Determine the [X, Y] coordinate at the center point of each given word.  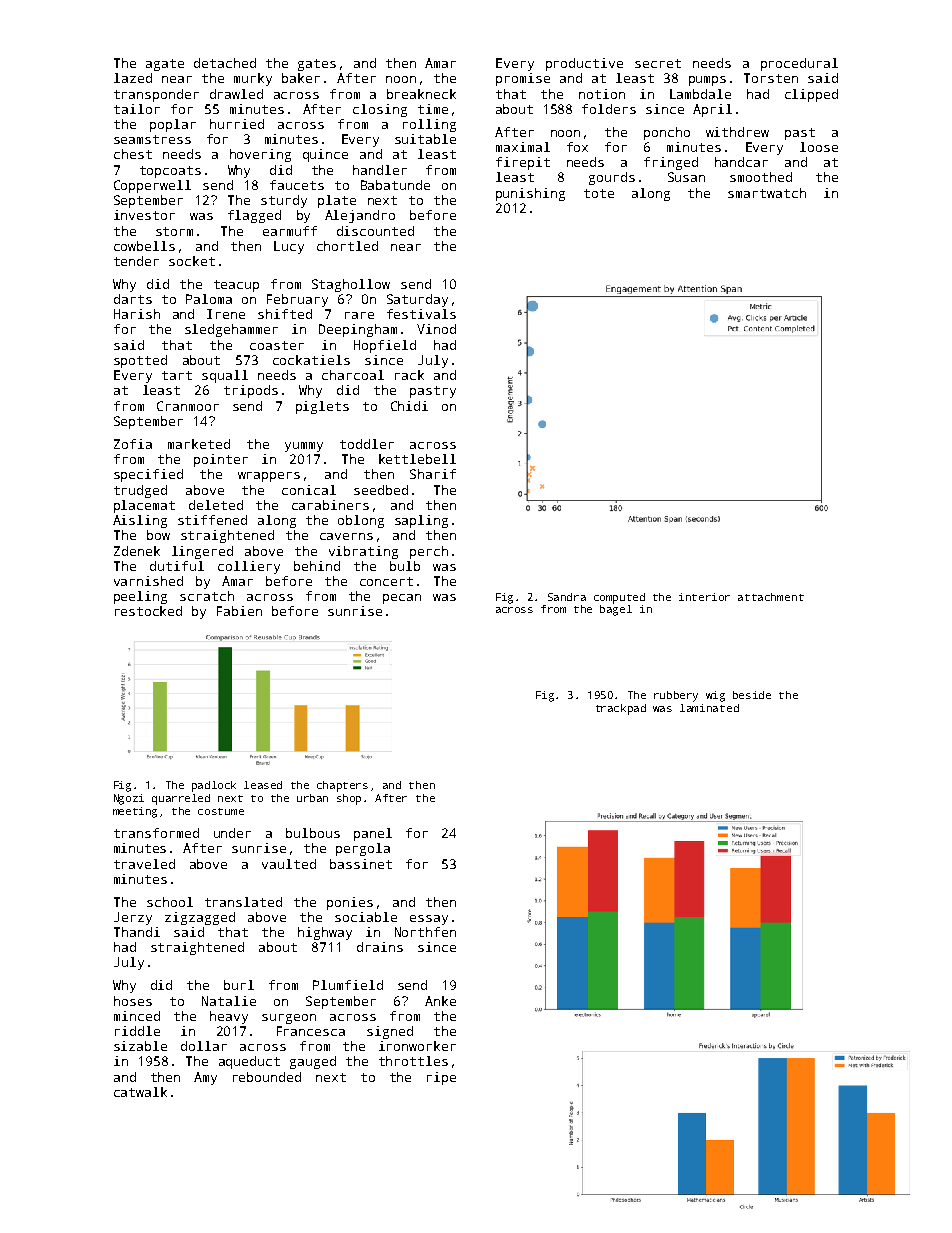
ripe [441, 1078]
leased [263, 785]
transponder [156, 95]
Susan [686, 177]
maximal [523, 147]
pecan [402, 599]
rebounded [267, 1077]
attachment [771, 597]
